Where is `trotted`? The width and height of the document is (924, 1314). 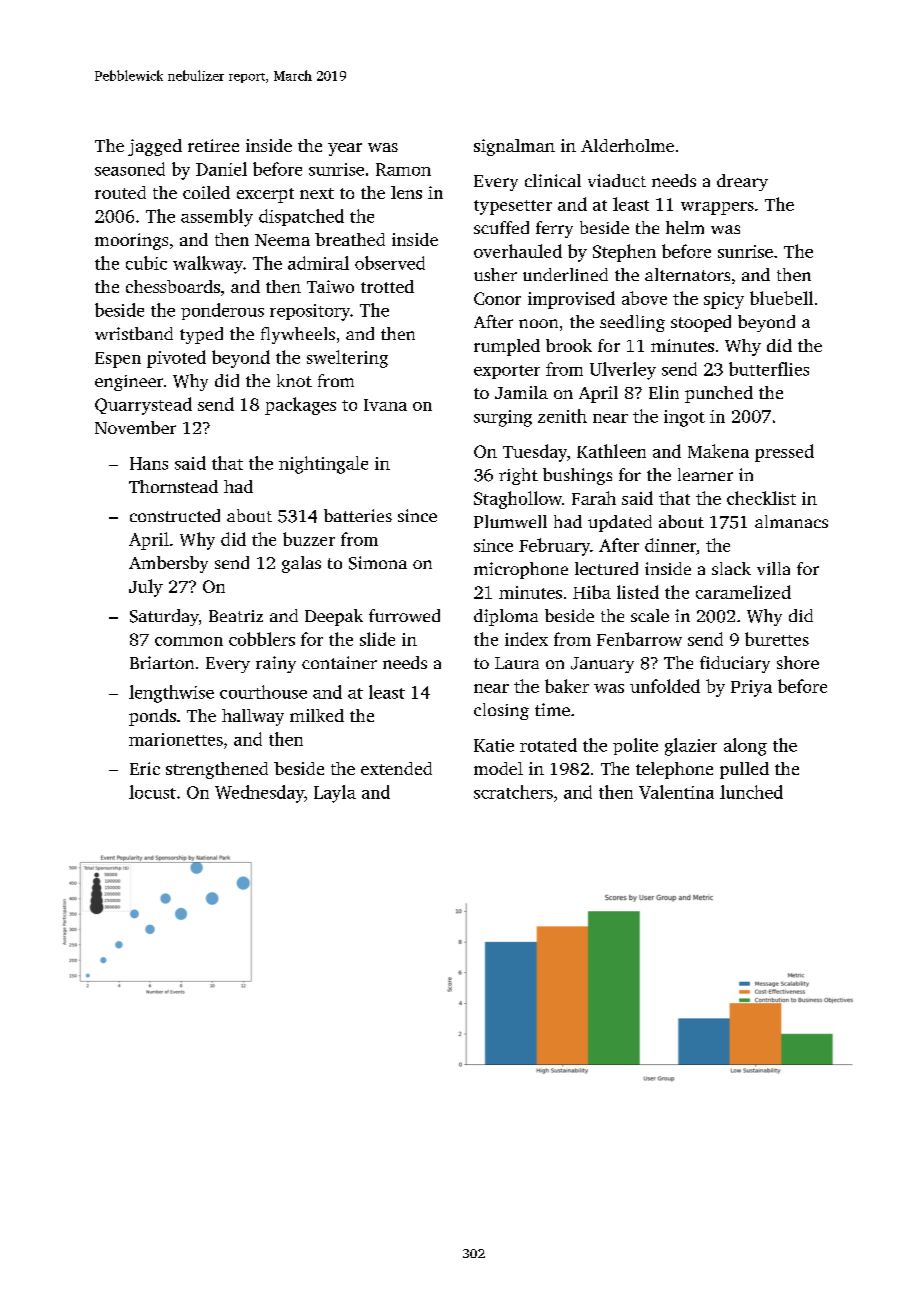 trotted is located at coordinates (387, 286).
